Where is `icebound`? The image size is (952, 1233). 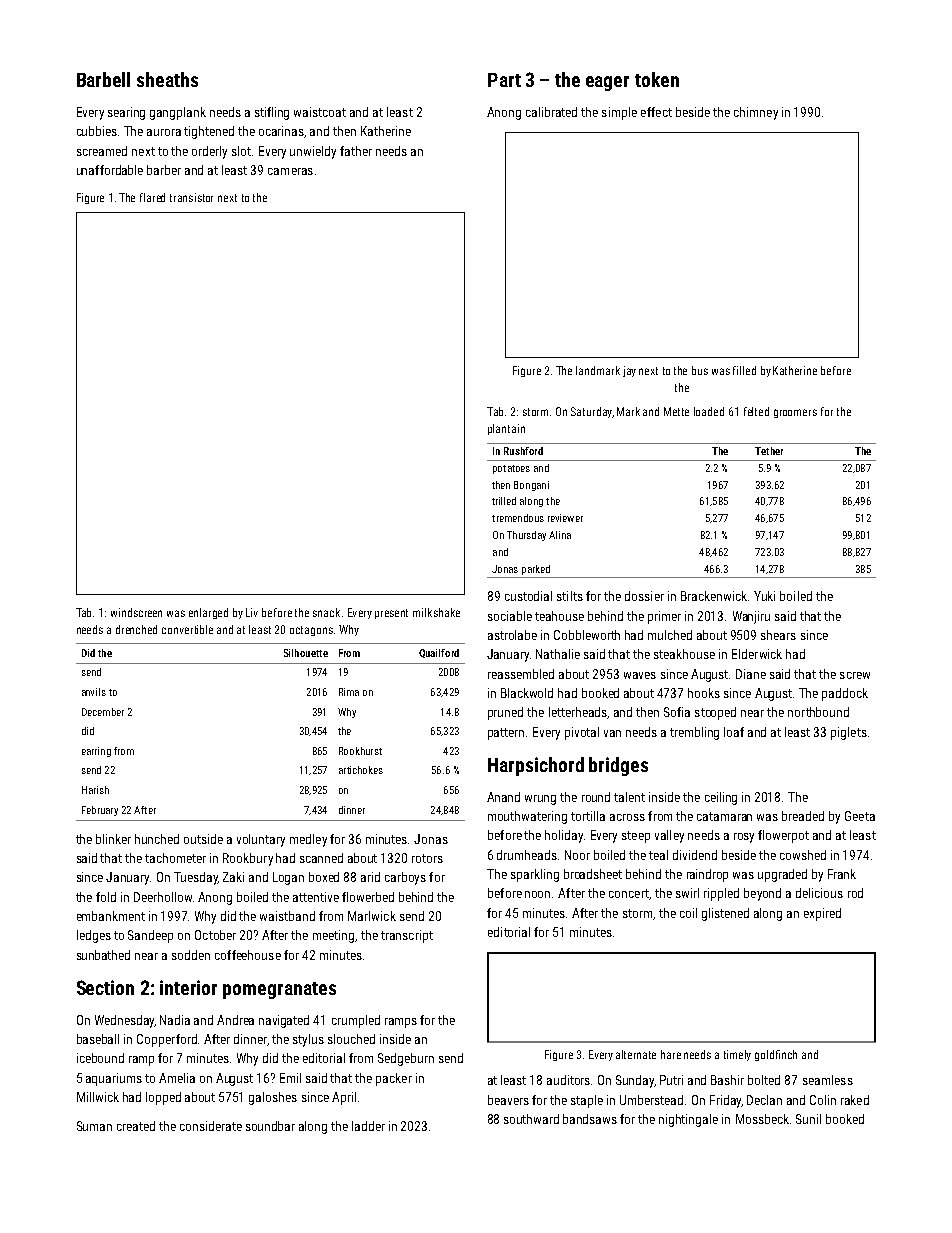 icebound is located at coordinates (100, 1058).
